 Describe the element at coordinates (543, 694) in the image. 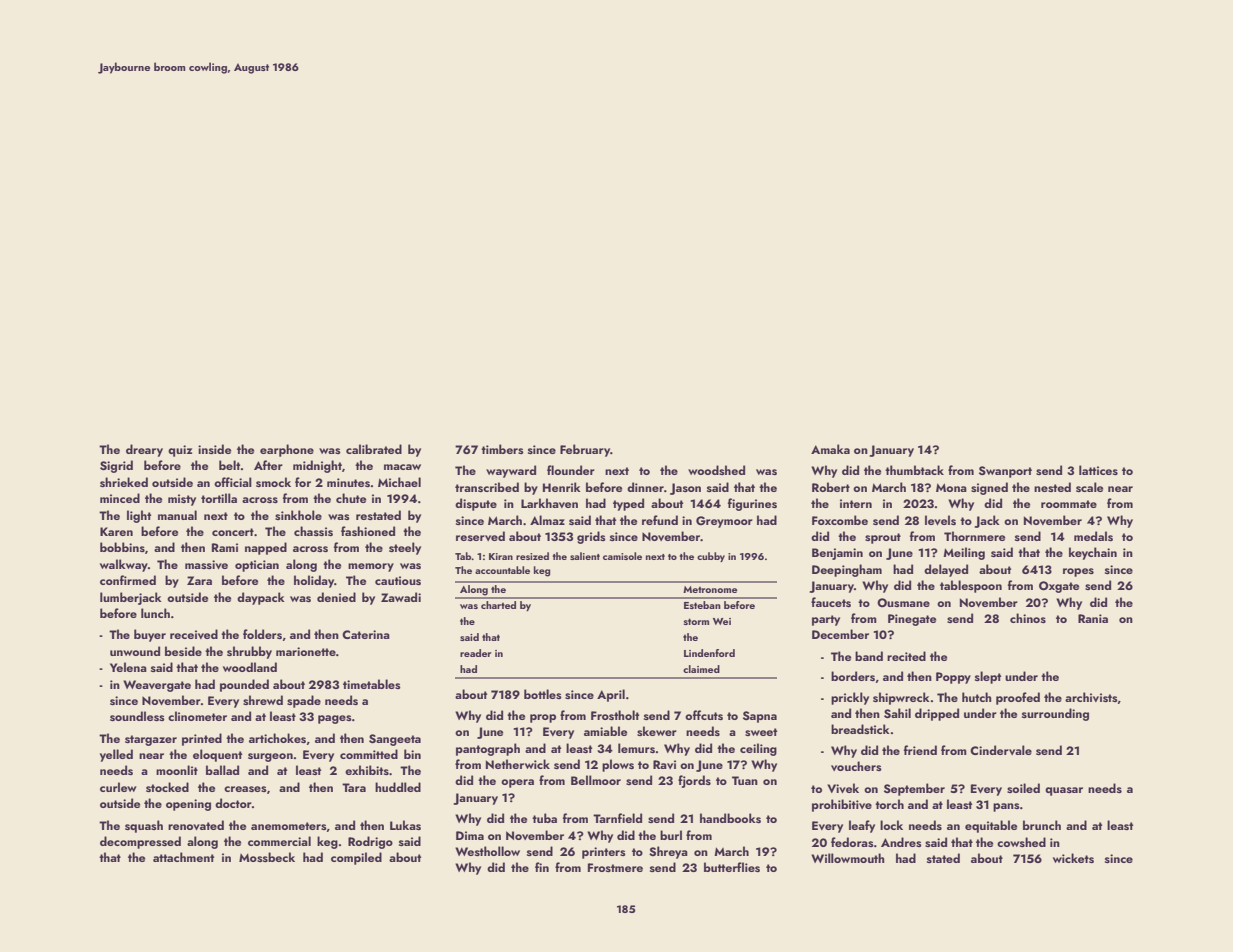

I see `bottles` at that location.
